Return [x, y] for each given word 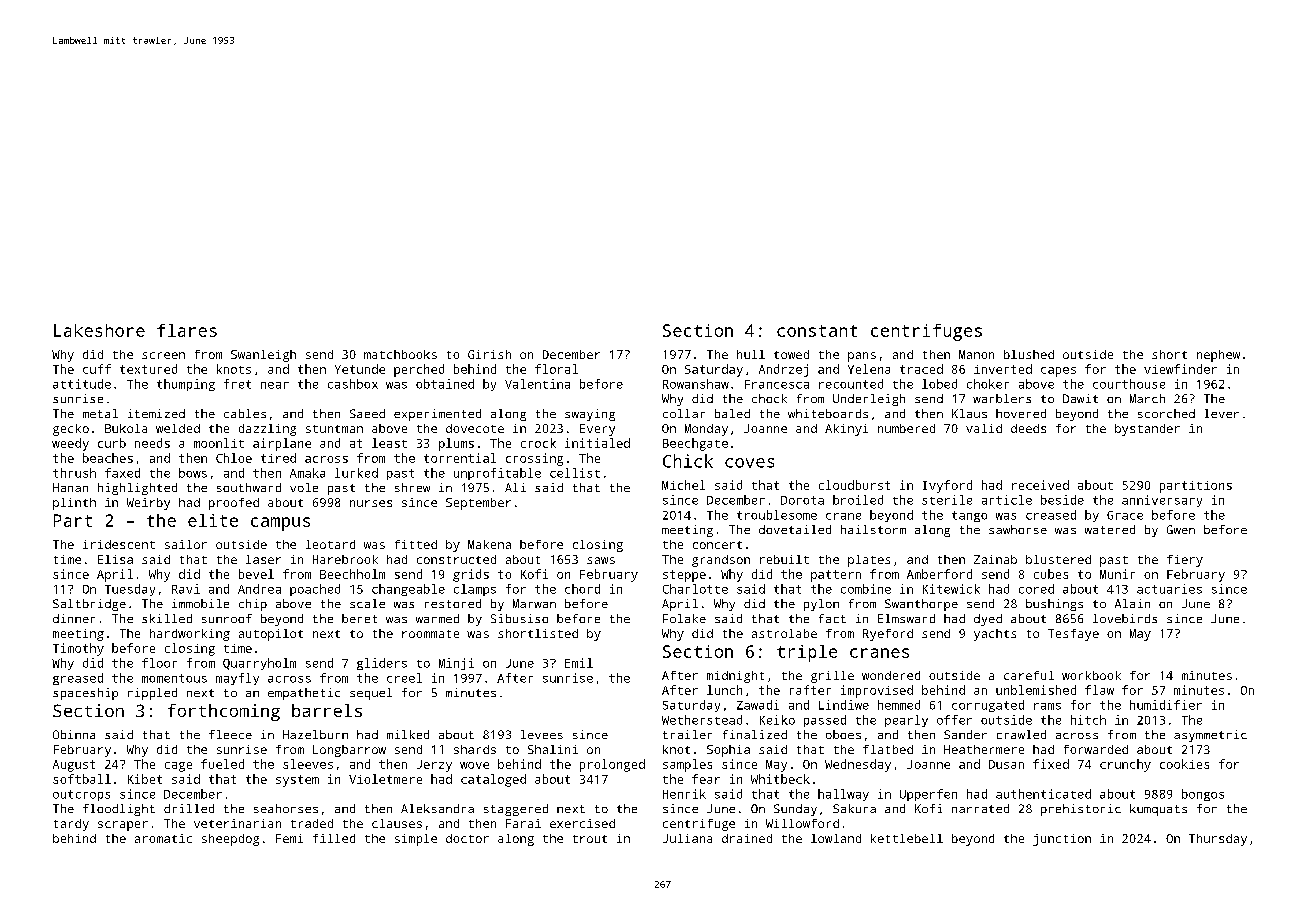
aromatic [163, 838]
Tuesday [130, 590]
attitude [82, 384]
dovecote [475, 428]
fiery [1185, 561]
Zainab [995, 559]
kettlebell [907, 838]
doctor [467, 838]
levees [542, 734]
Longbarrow [349, 751]
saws [601, 560]
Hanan [70, 487]
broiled [858, 500]
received [1040, 485]
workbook [1091, 675]
